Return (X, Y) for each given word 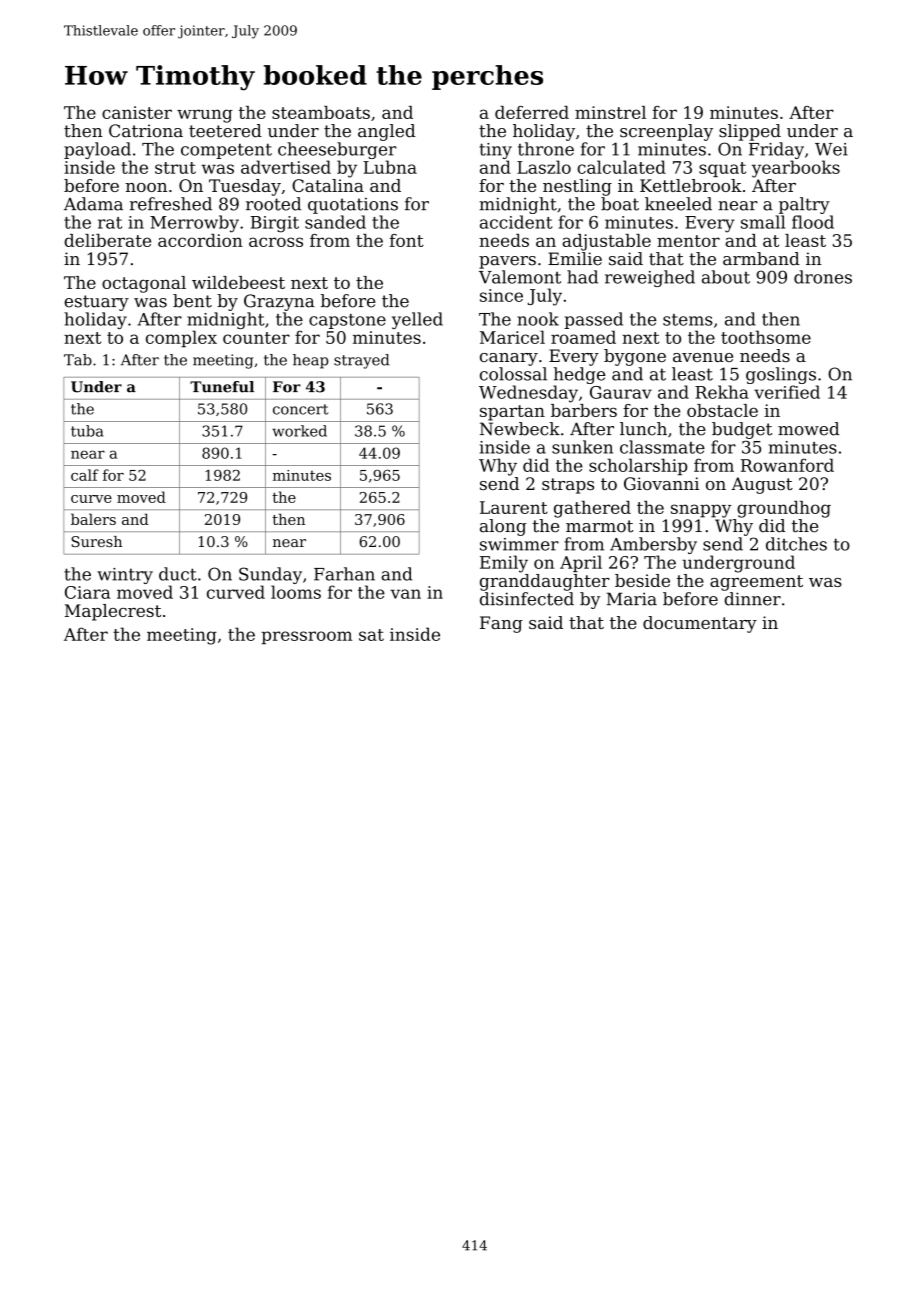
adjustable (606, 242)
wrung (205, 116)
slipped (750, 132)
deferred (532, 112)
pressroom (306, 637)
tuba (87, 431)
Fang (501, 624)
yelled (417, 320)
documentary (700, 624)
